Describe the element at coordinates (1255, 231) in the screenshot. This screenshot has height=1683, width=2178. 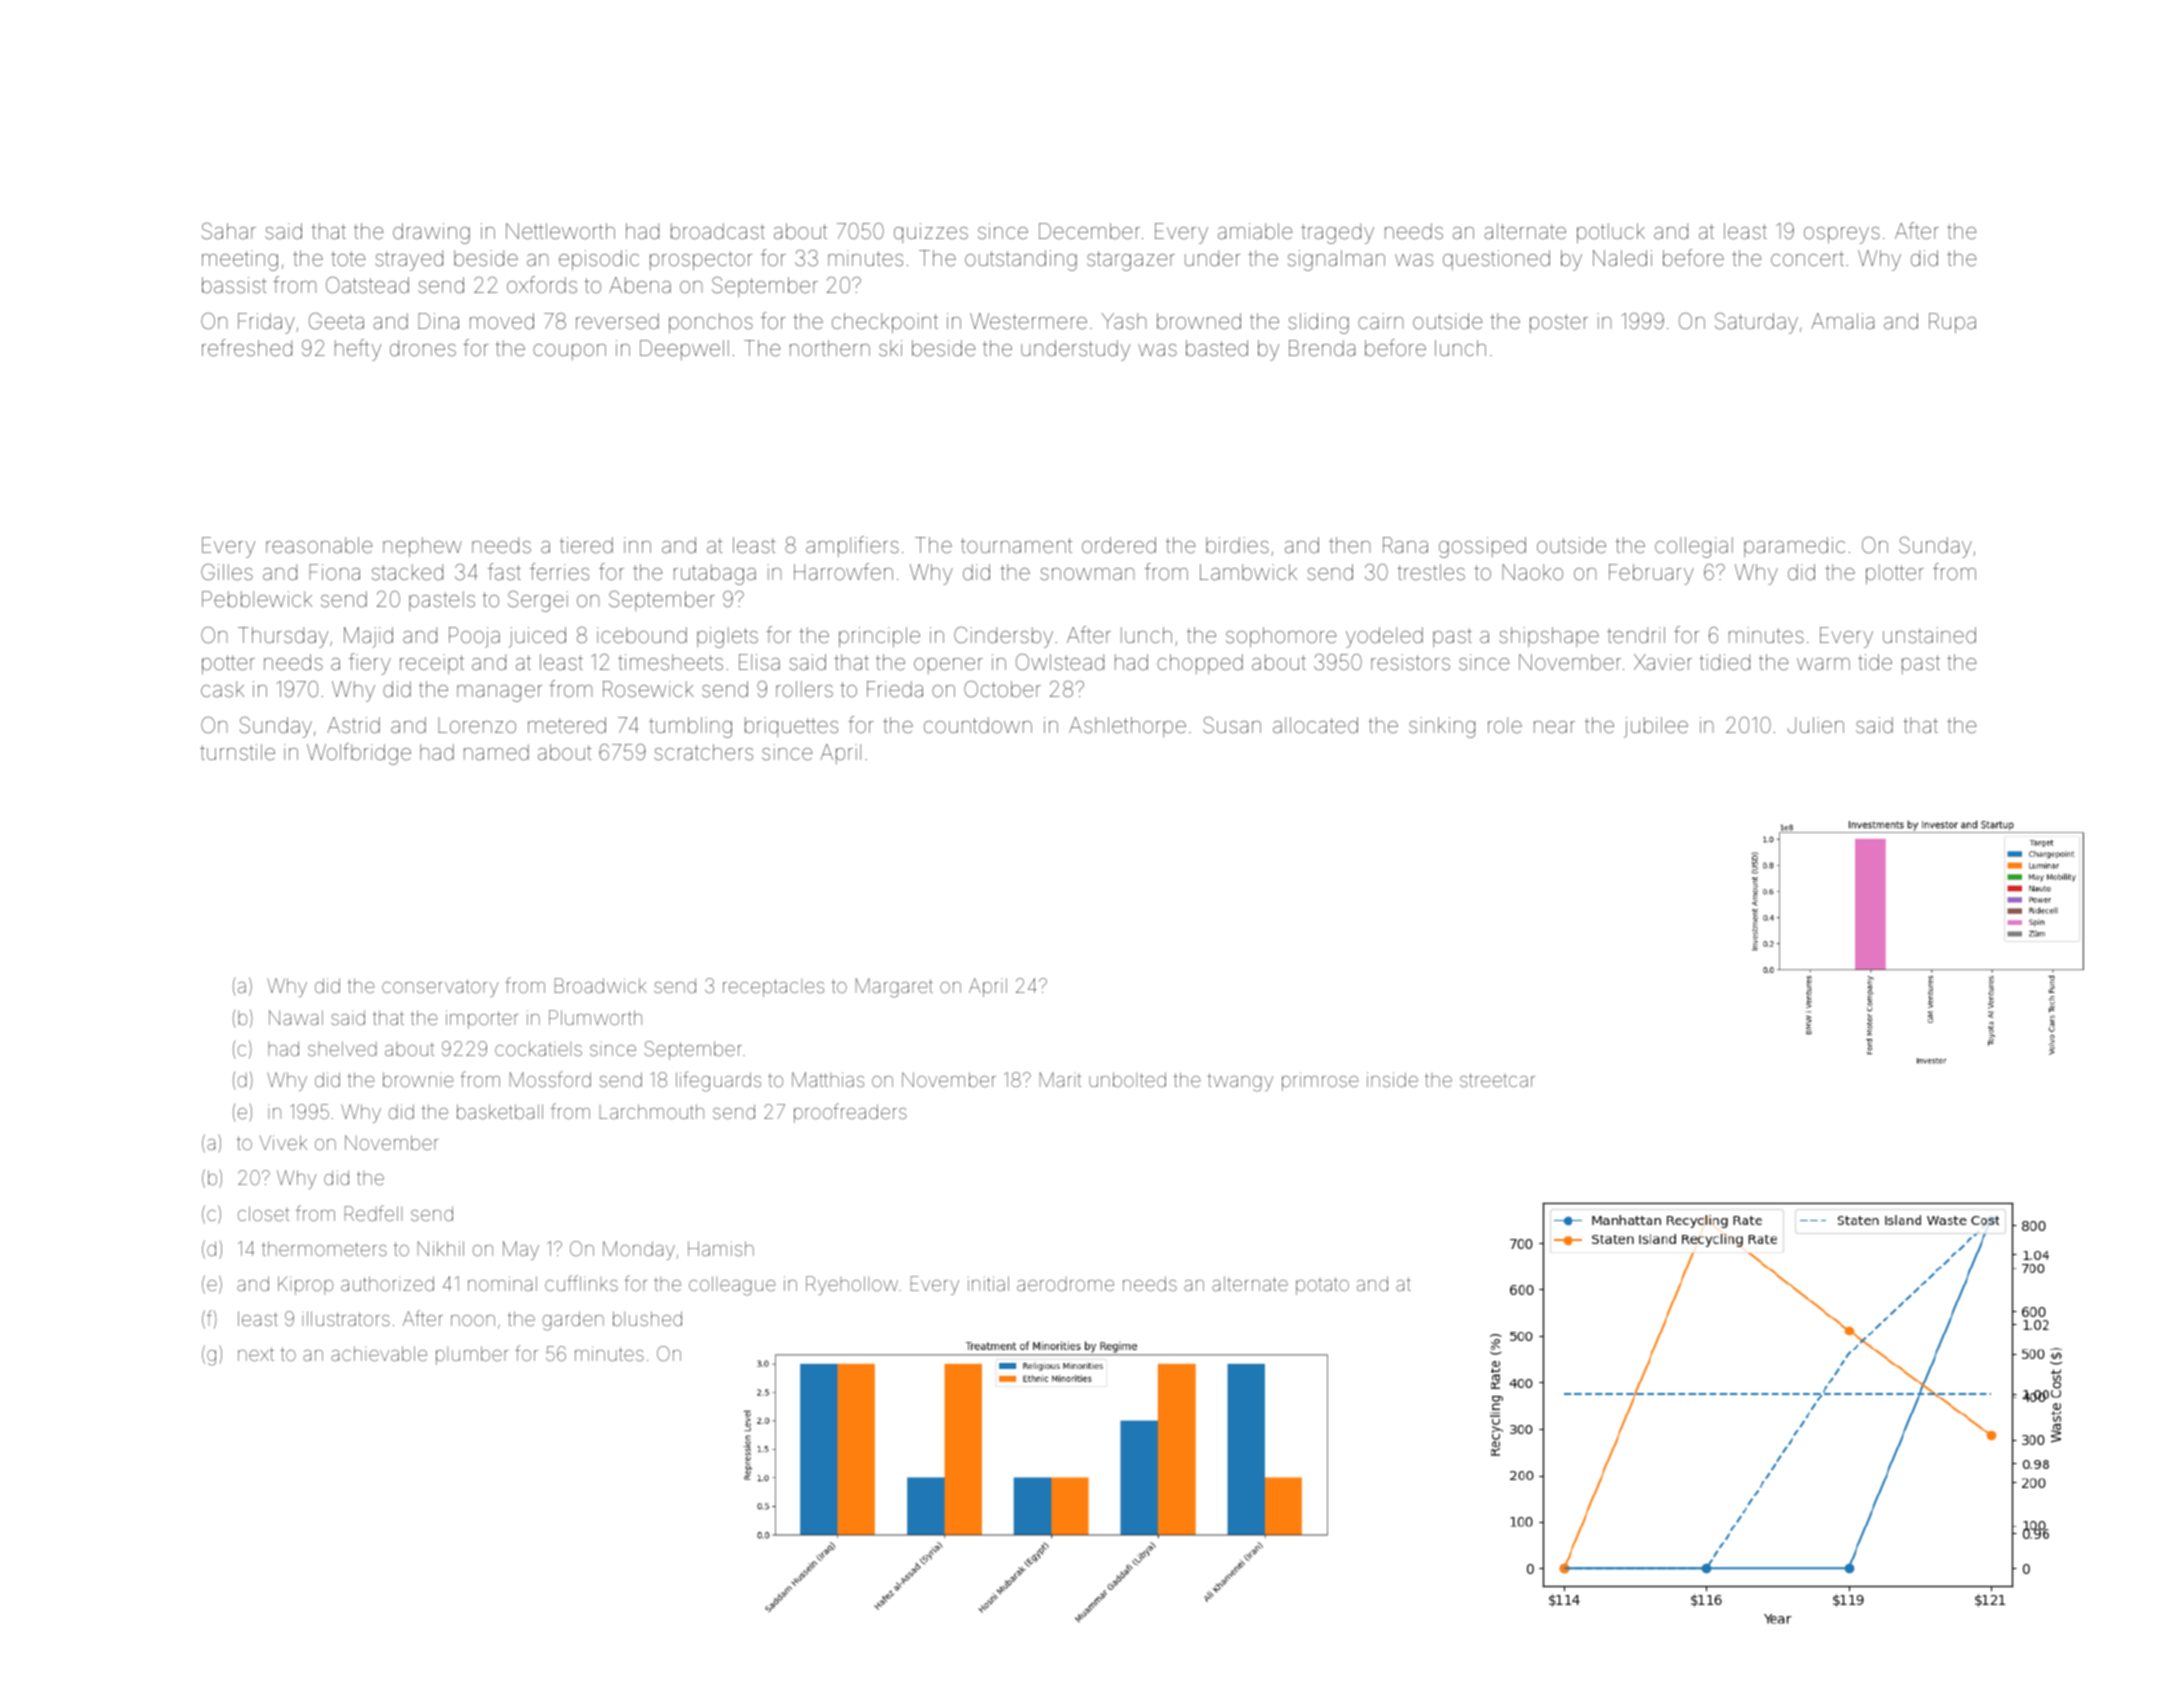
I see `amiable` at that location.
